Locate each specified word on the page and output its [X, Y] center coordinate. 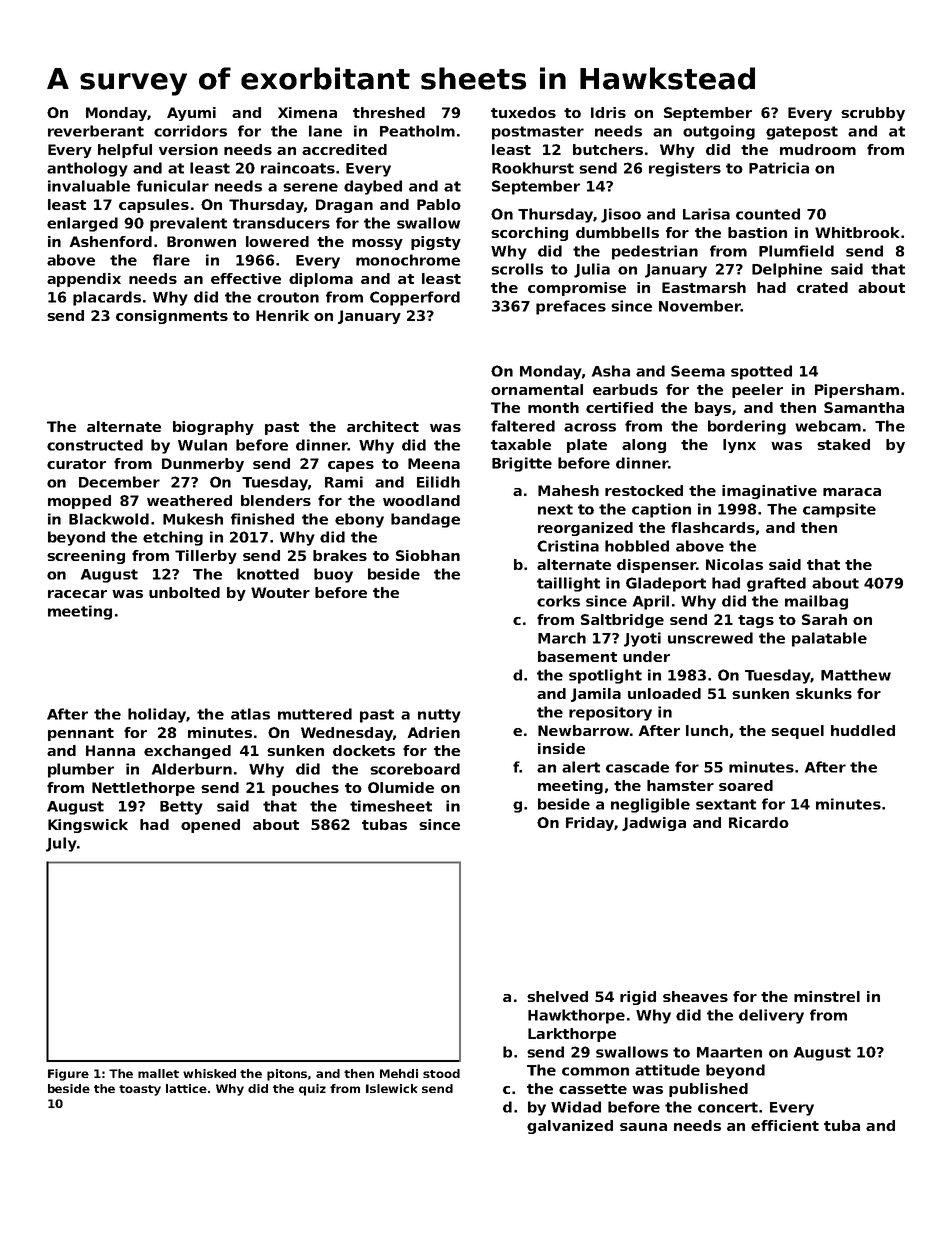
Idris [608, 112]
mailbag [816, 602]
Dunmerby [203, 465]
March [562, 638]
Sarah [824, 619]
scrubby [873, 114]
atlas [250, 714]
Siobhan [428, 555]
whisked [209, 1073]
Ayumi [191, 114]
